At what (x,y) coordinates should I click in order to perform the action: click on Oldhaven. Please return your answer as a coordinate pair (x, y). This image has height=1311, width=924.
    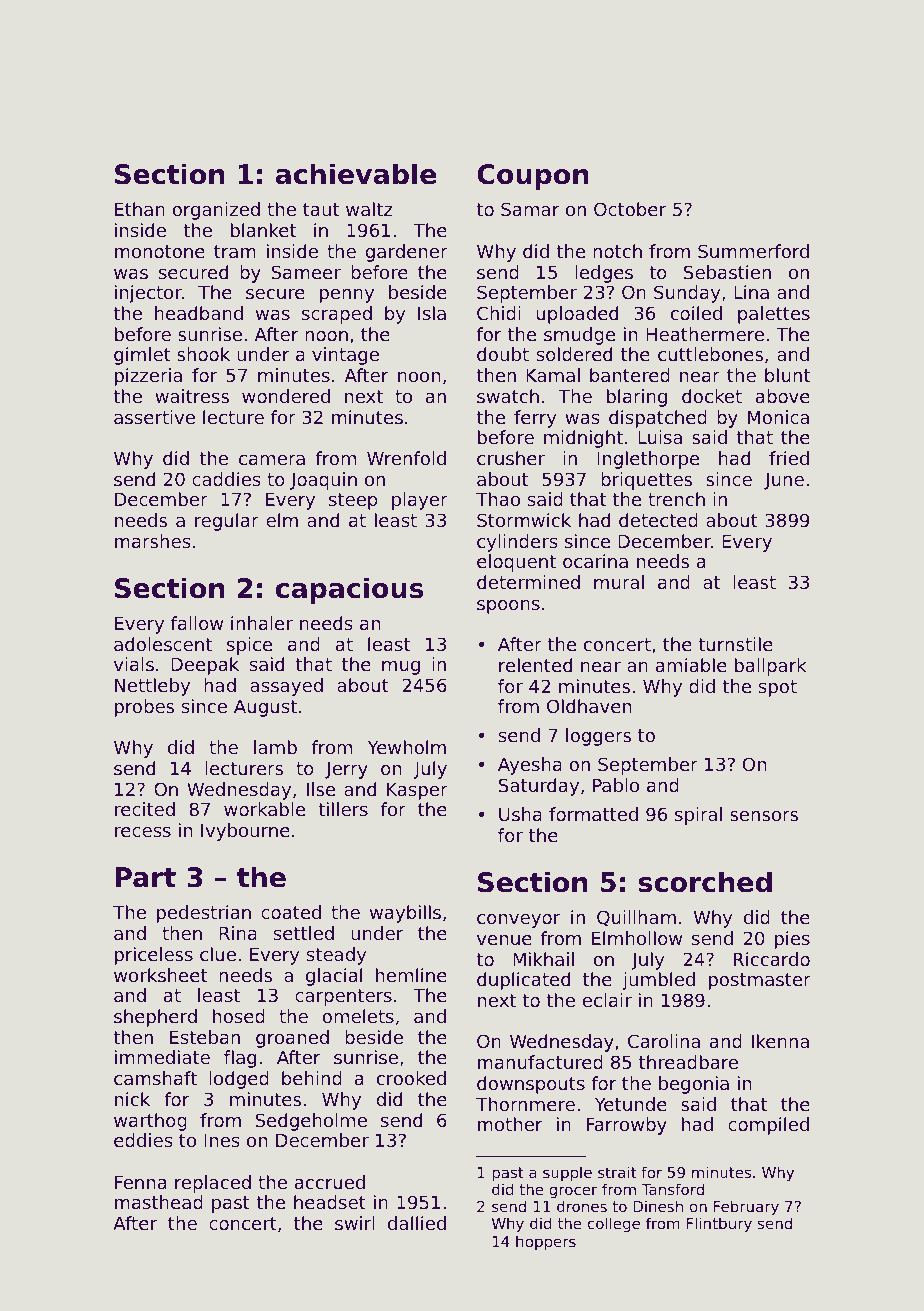
    Looking at the image, I should click on (589, 706).
